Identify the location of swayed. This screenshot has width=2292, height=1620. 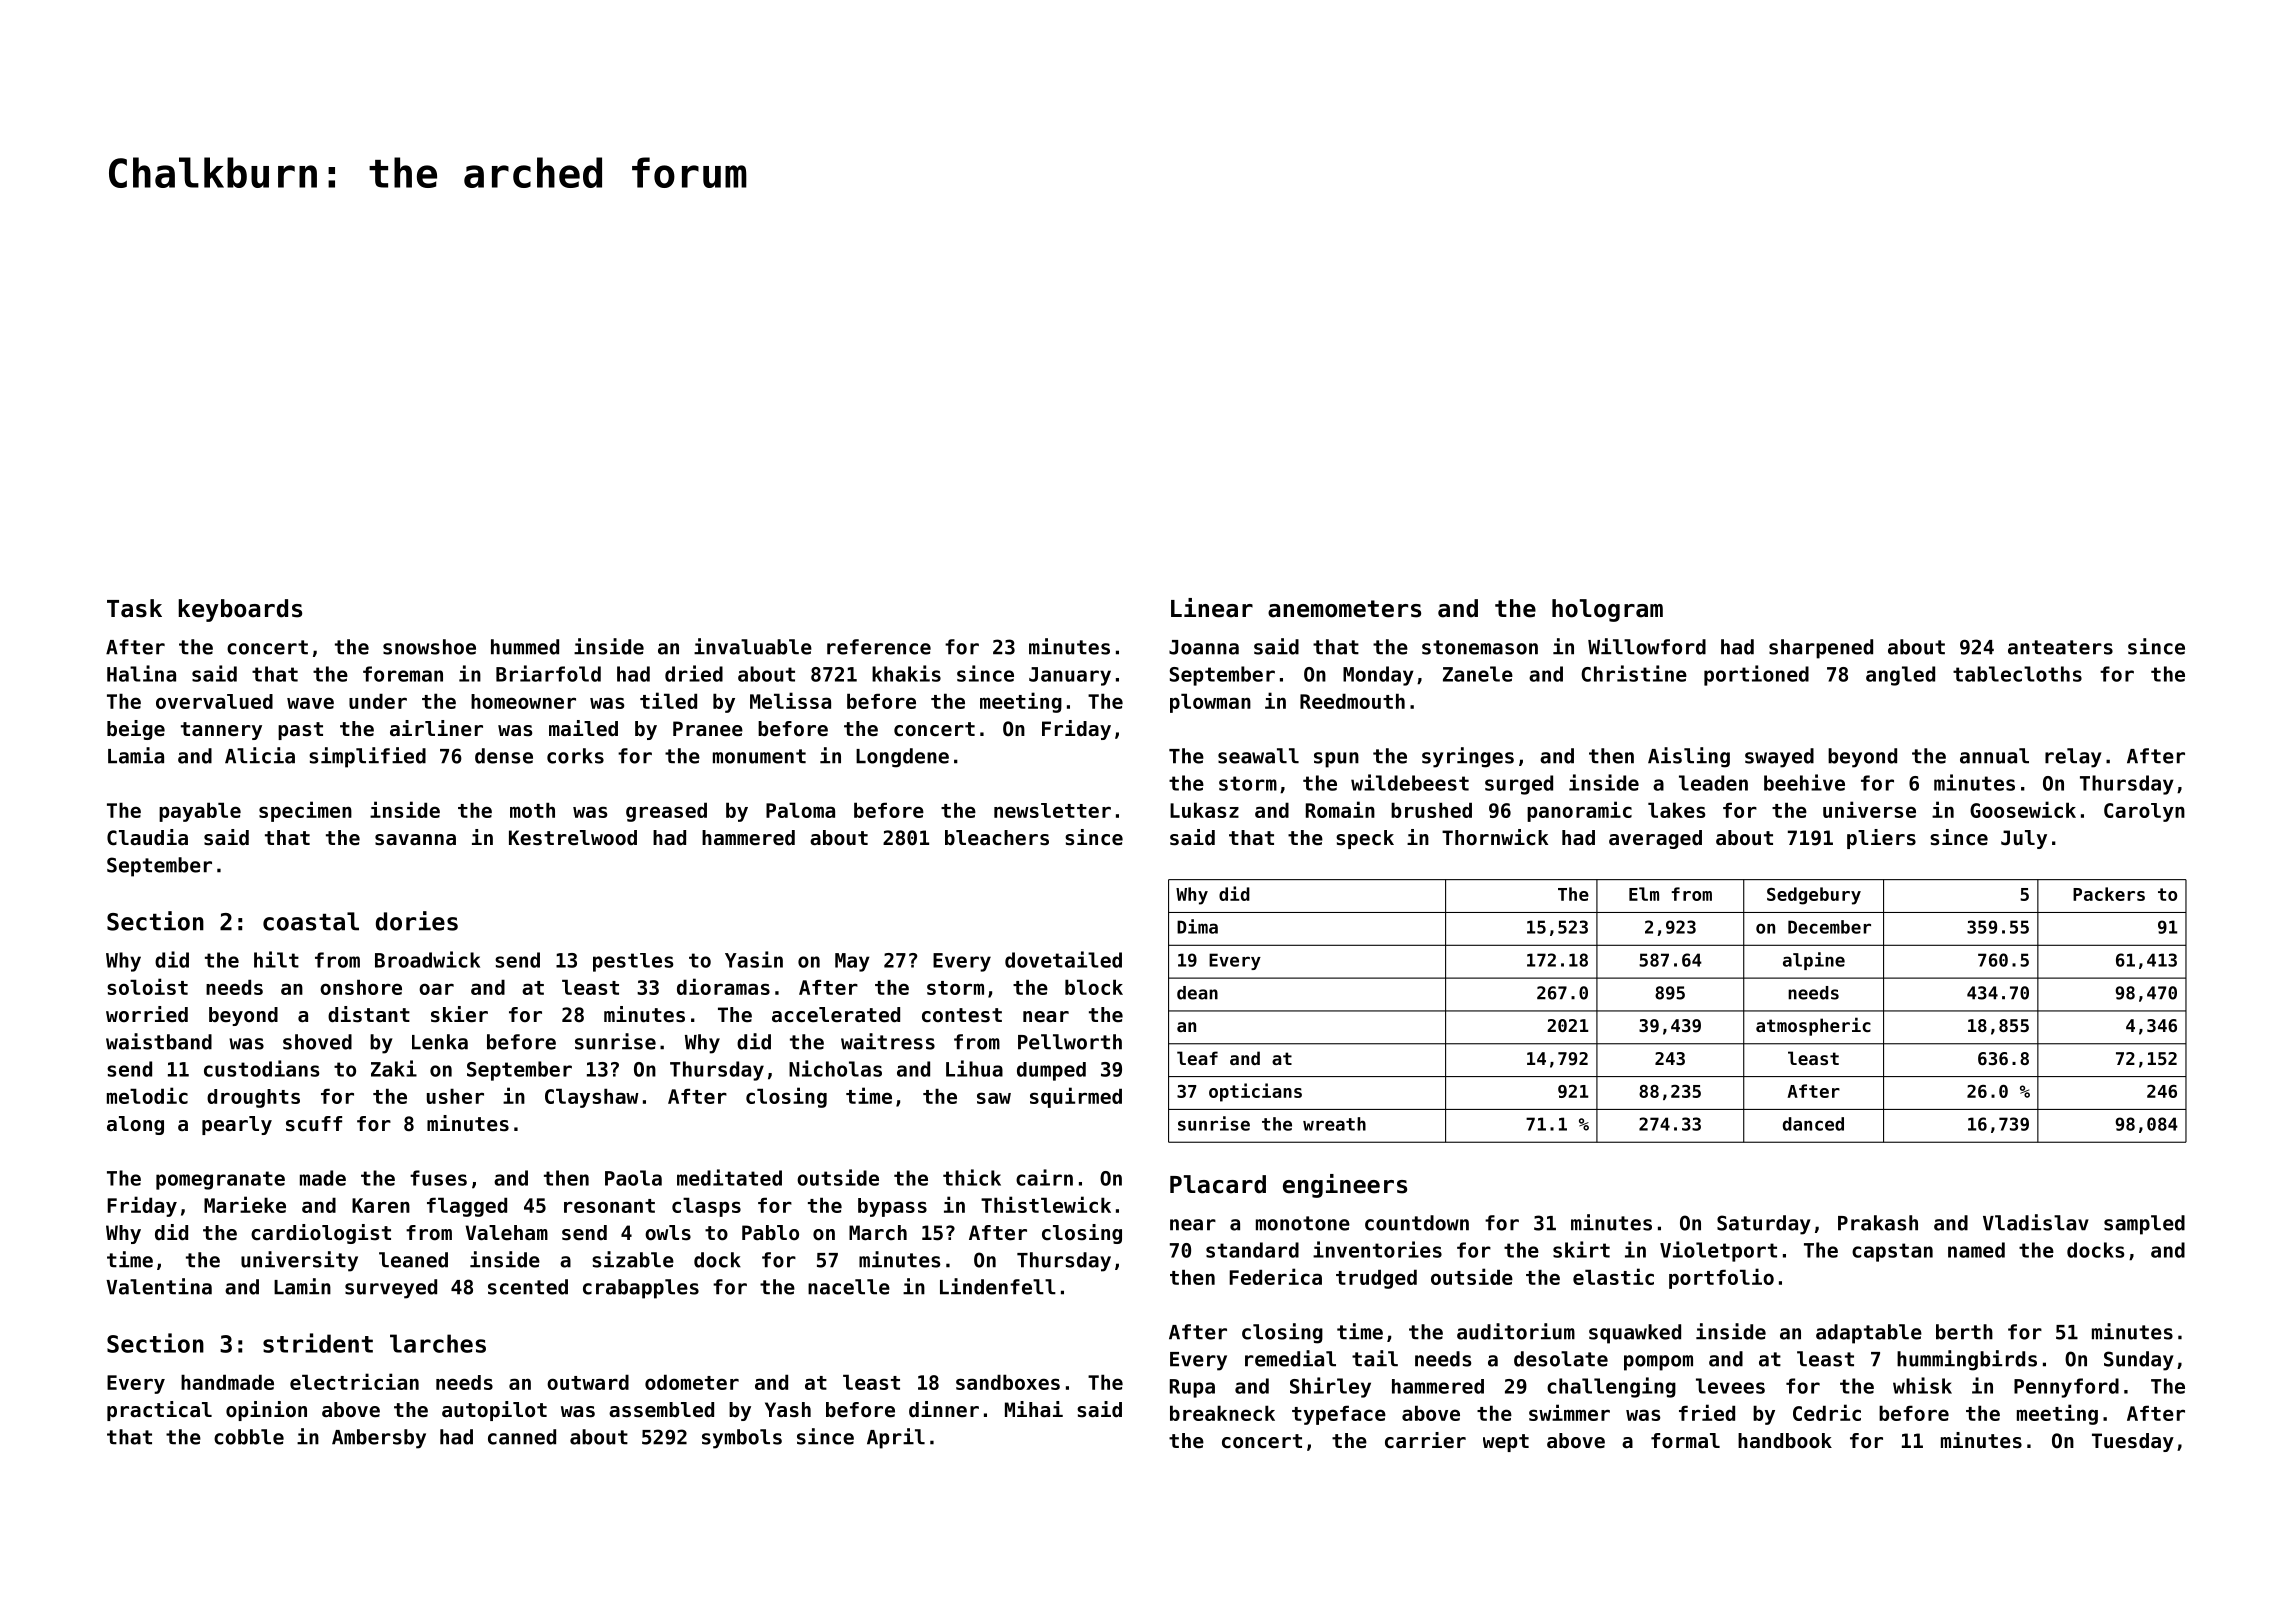
(1779, 758).
